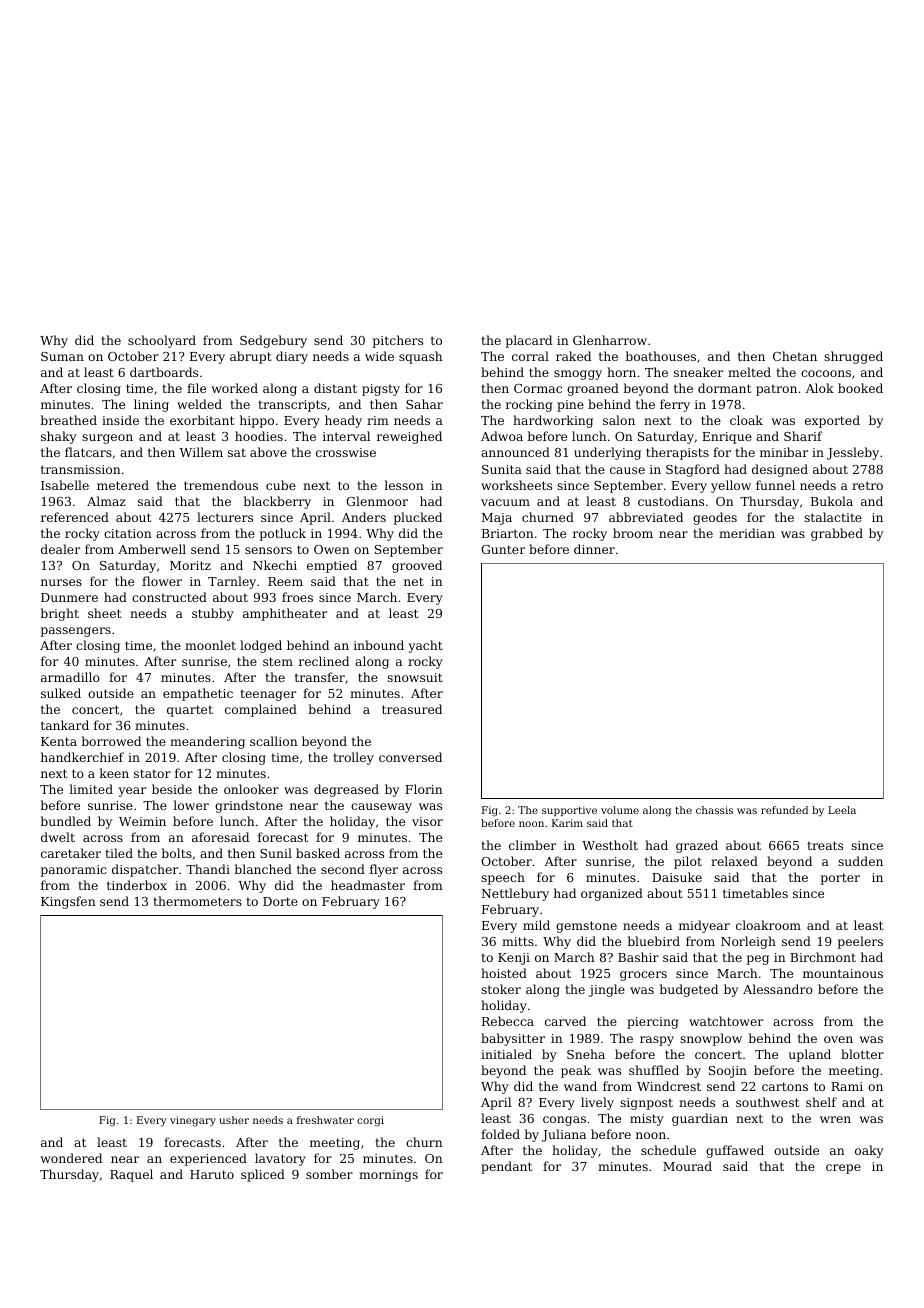  What do you see at coordinates (198, 694) in the screenshot?
I see `empathetic` at bounding box center [198, 694].
